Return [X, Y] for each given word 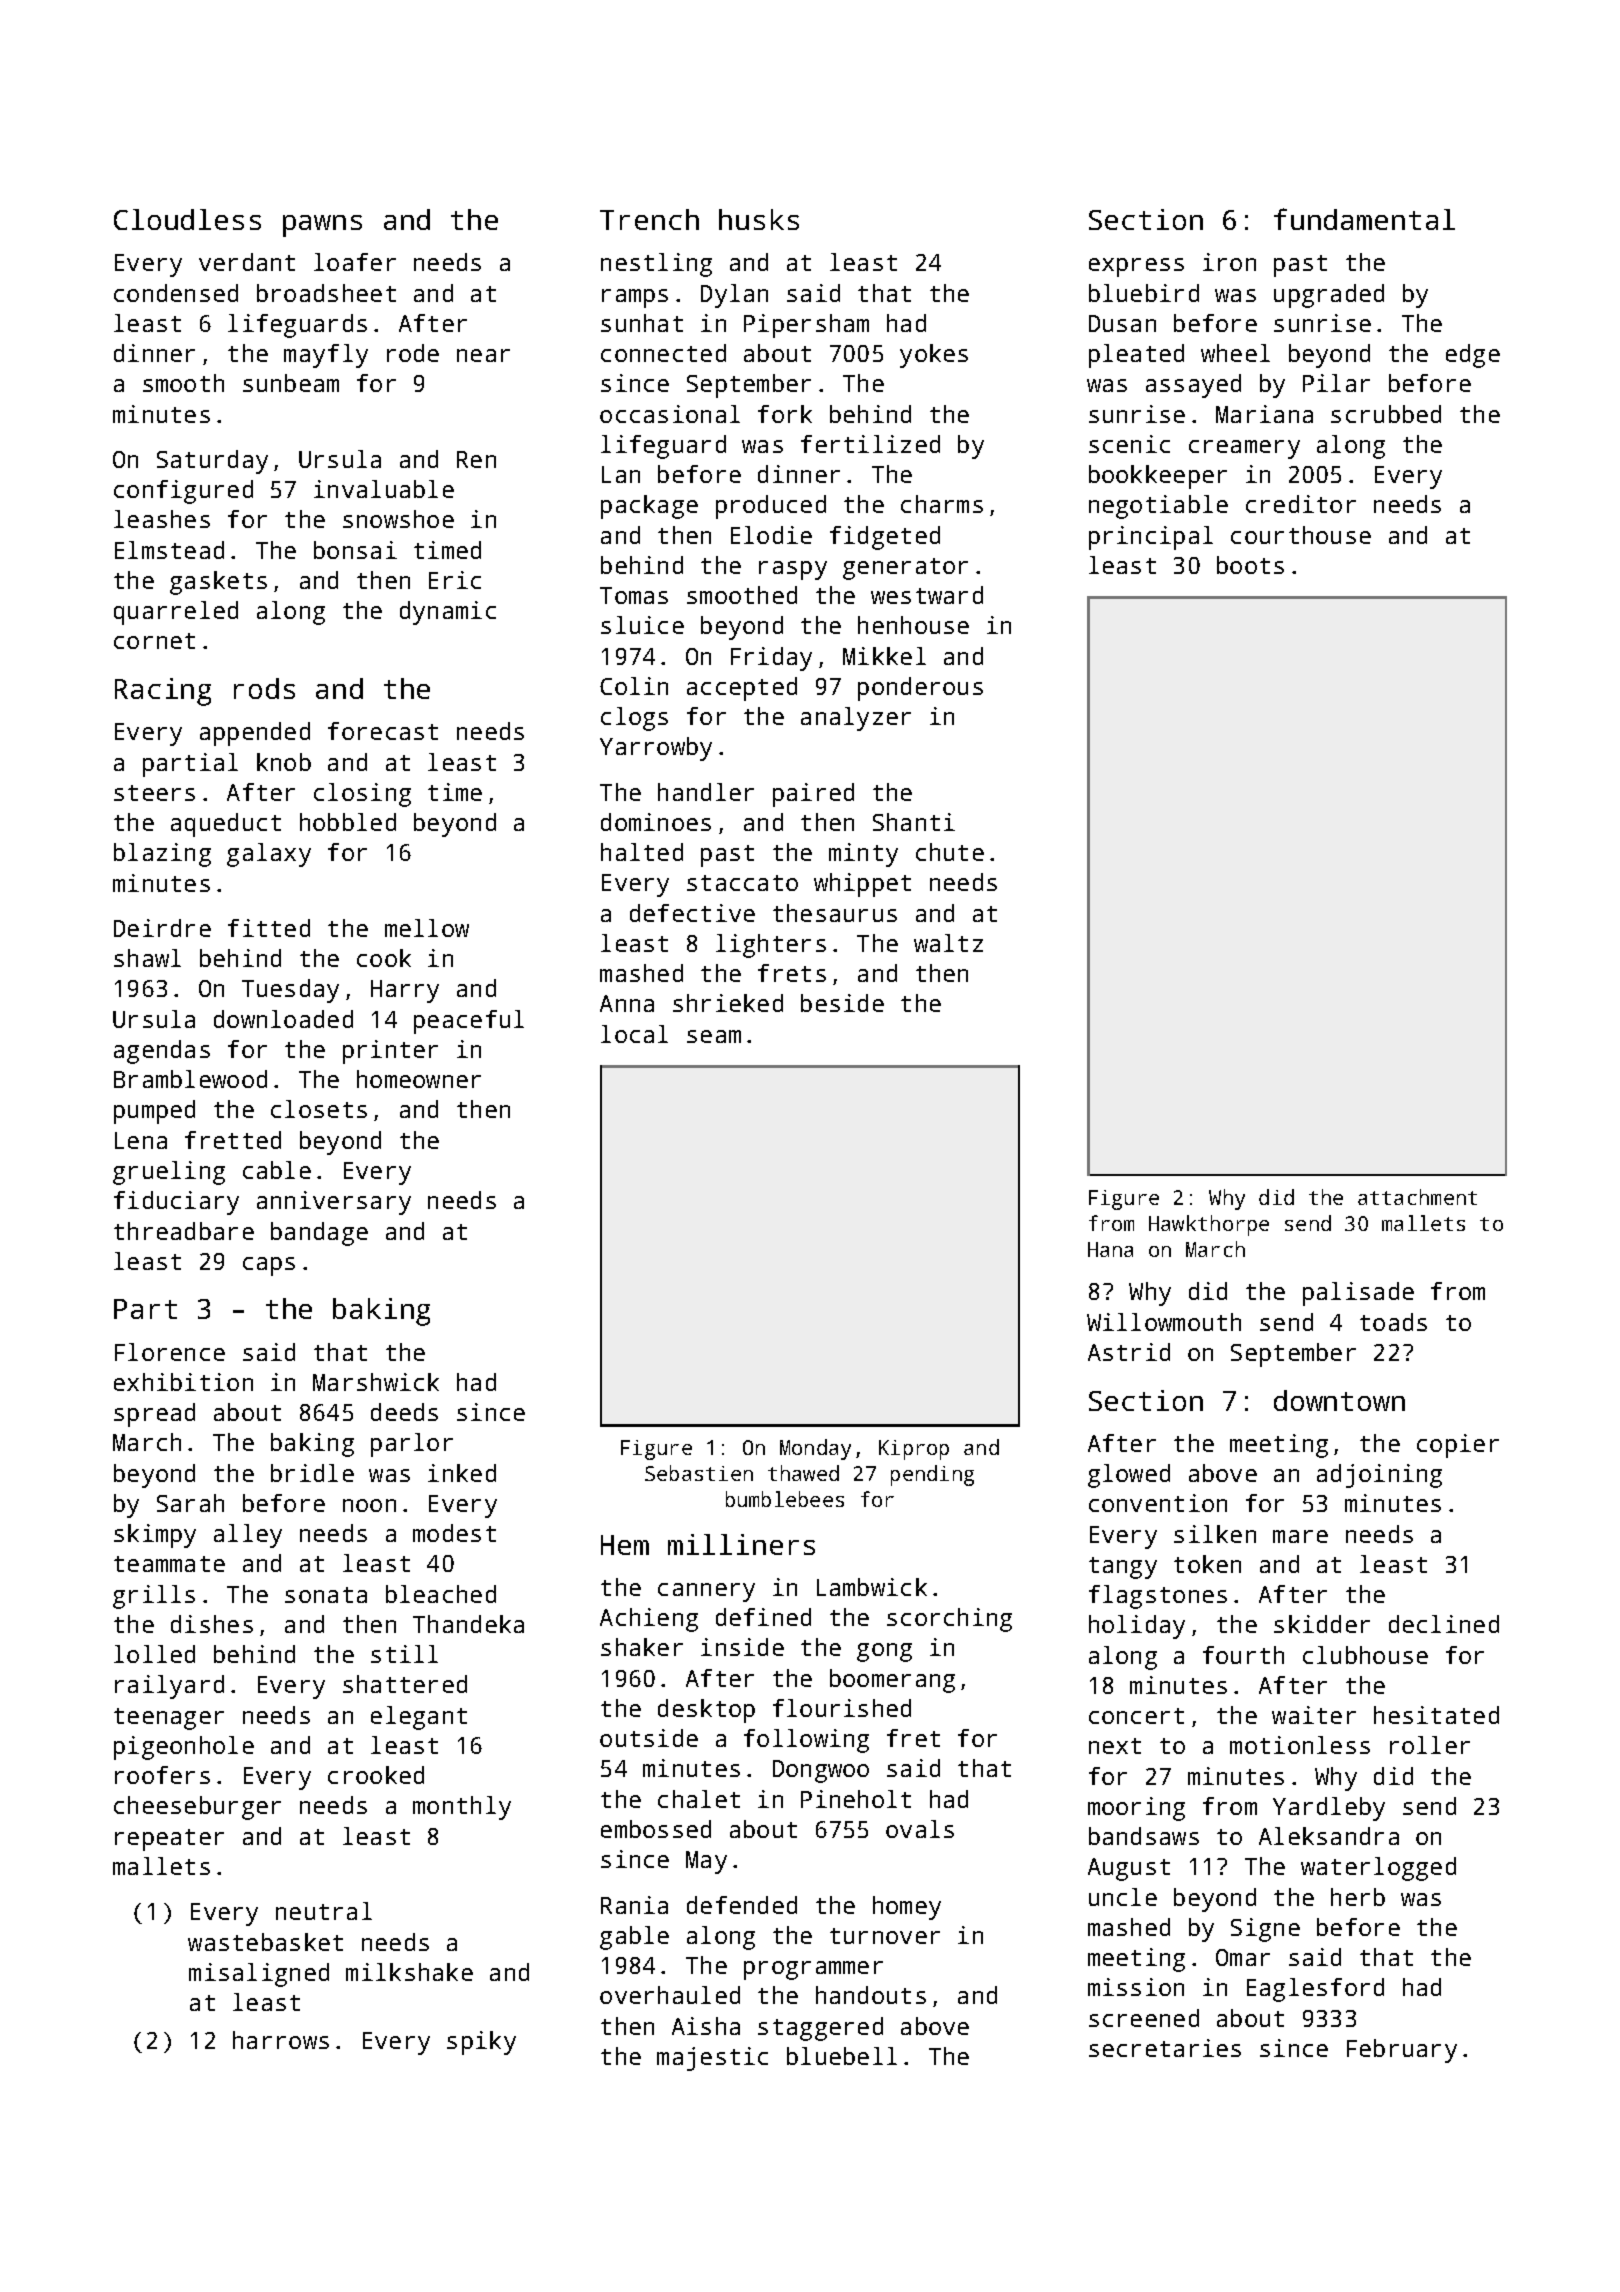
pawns [322, 226]
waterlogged [1378, 1869]
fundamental [1364, 219]
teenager [169, 1719]
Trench [649, 219]
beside [842, 1003]
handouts [871, 1995]
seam [714, 1036]
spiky [481, 2043]
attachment [1417, 1197]
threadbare [184, 1231]
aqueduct [226, 825]
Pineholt [856, 1799]
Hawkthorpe [1209, 1225]
